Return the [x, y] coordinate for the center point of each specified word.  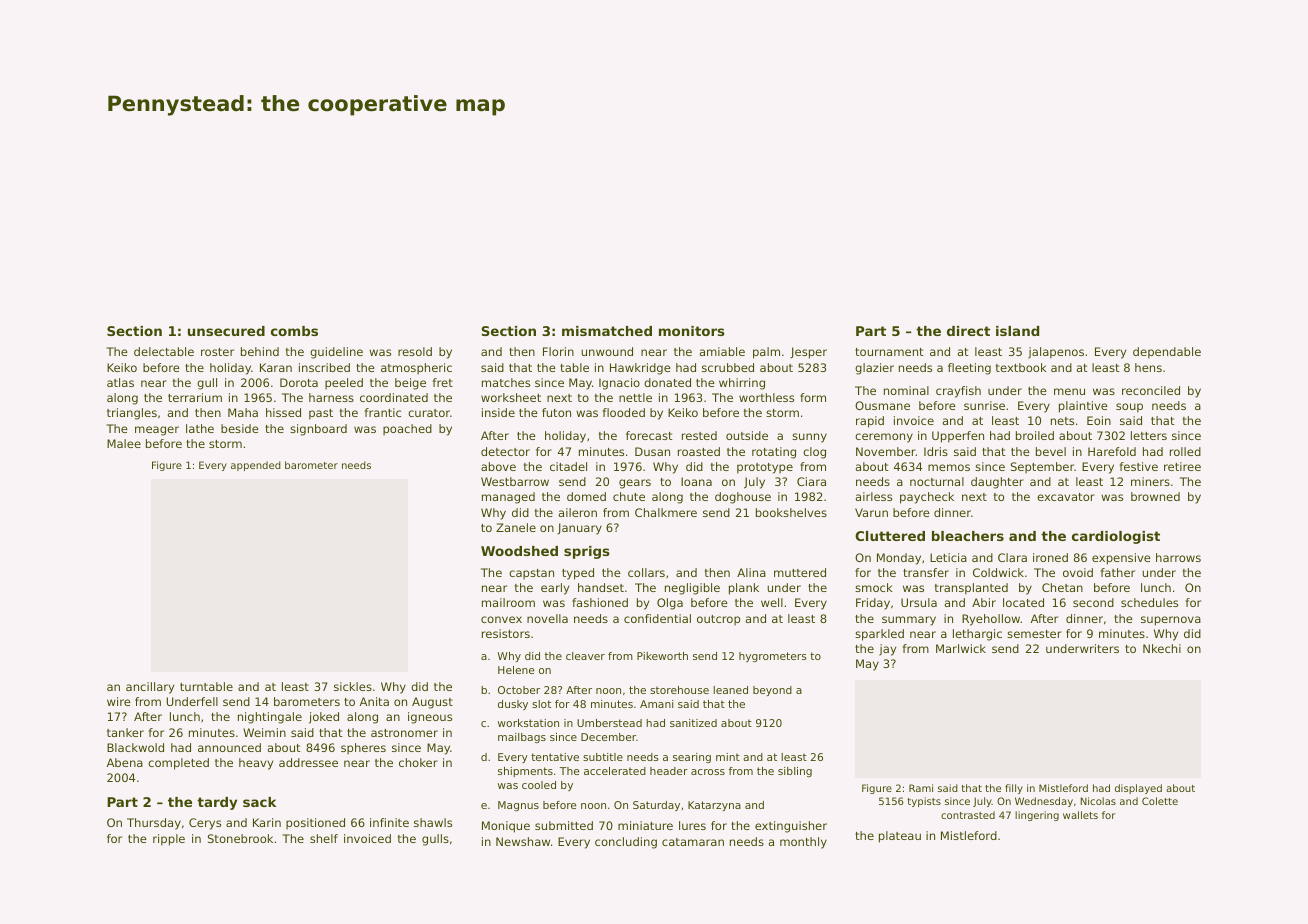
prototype [765, 468]
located [1023, 602]
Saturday [656, 806]
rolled [1185, 451]
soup [1129, 408]
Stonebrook [240, 838]
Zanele [516, 527]
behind [260, 351]
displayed [1138, 789]
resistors [506, 633]
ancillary [150, 688]
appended [256, 466]
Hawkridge [640, 369]
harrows [1178, 557]
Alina [751, 572]
